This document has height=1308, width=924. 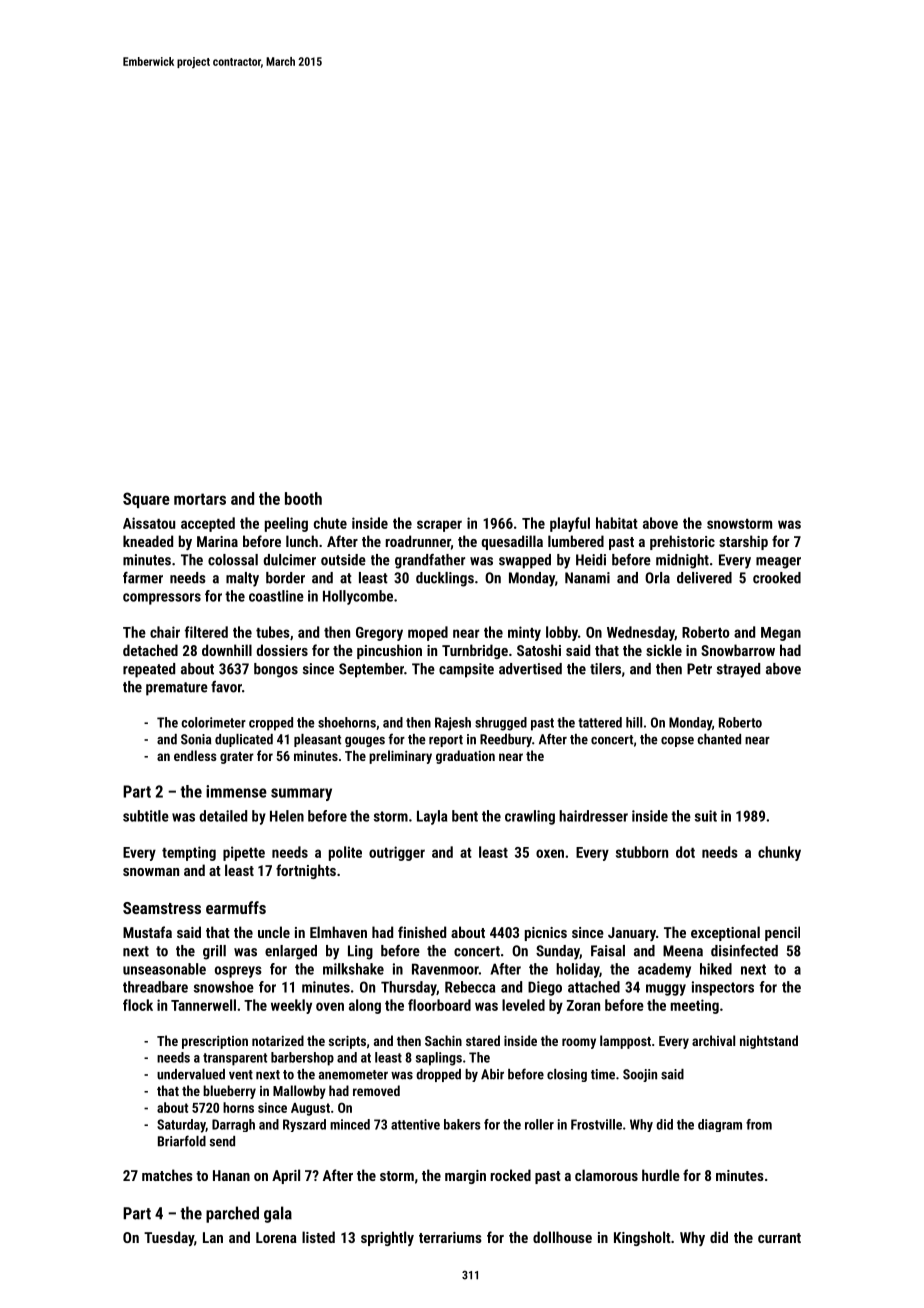 What do you see at coordinates (306, 871) in the document?
I see `fortnights` at bounding box center [306, 871].
